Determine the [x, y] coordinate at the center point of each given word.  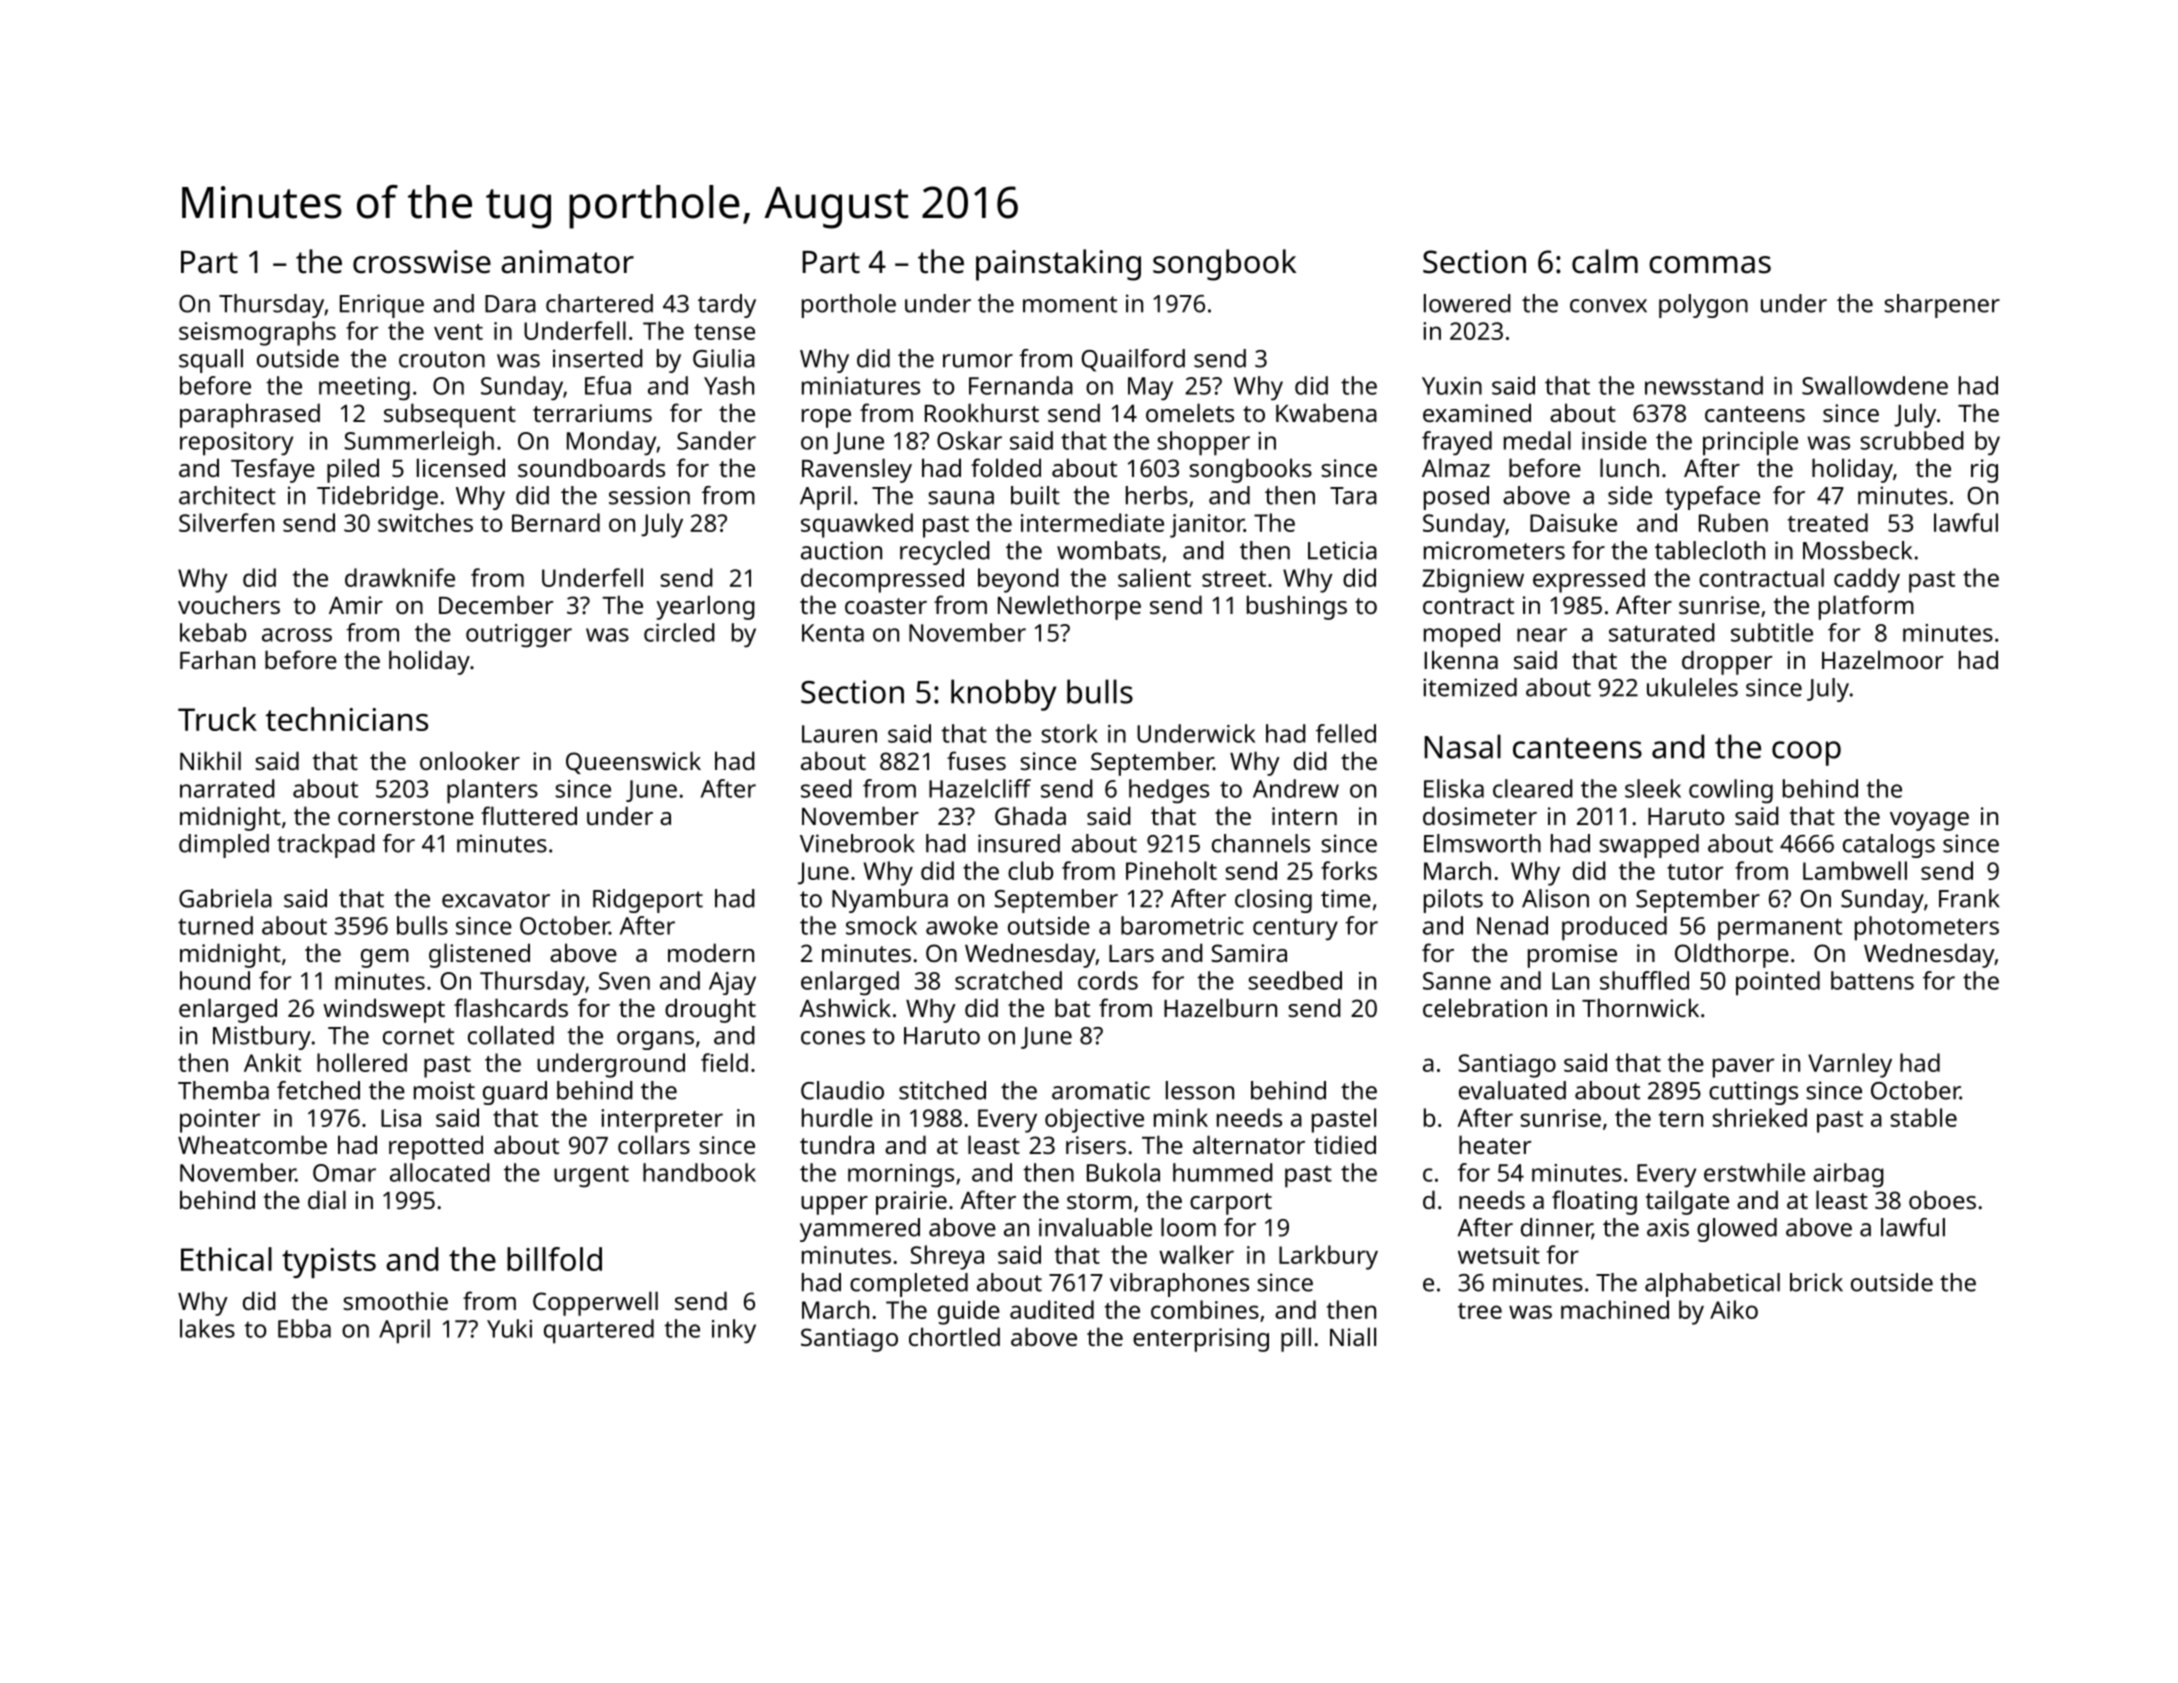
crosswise [422, 262]
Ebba [304, 1328]
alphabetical [1712, 1285]
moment [1070, 304]
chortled [954, 1336]
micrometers [1494, 550]
